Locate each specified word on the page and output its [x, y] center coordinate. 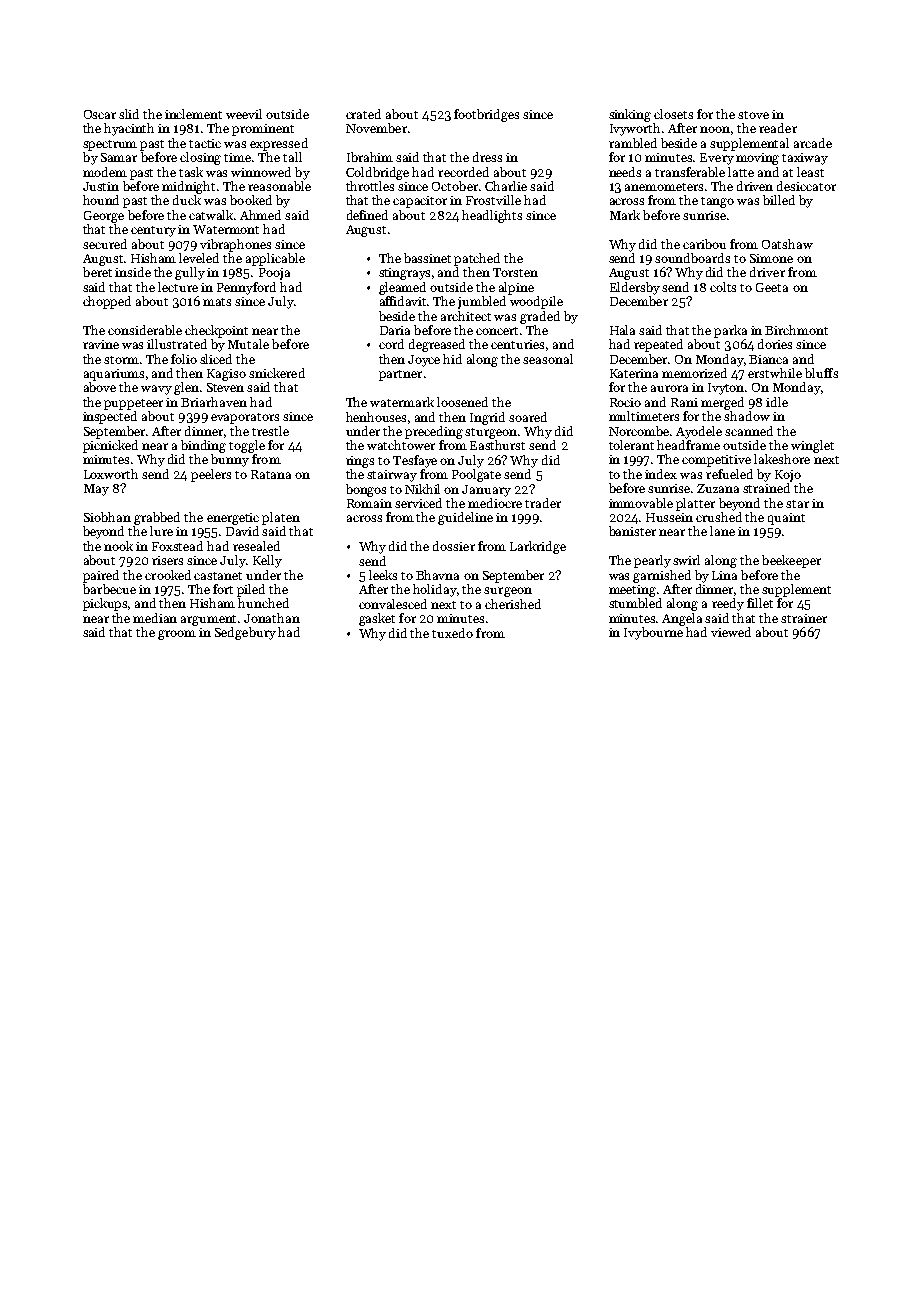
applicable [275, 259]
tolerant [631, 445]
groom [177, 635]
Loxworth [111, 474]
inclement [193, 114]
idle [777, 402]
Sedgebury [245, 633]
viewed [731, 632]
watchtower [401, 445]
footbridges [486, 115]
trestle [270, 431]
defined [367, 215]
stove [753, 115]
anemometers [664, 187]
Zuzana [718, 488]
